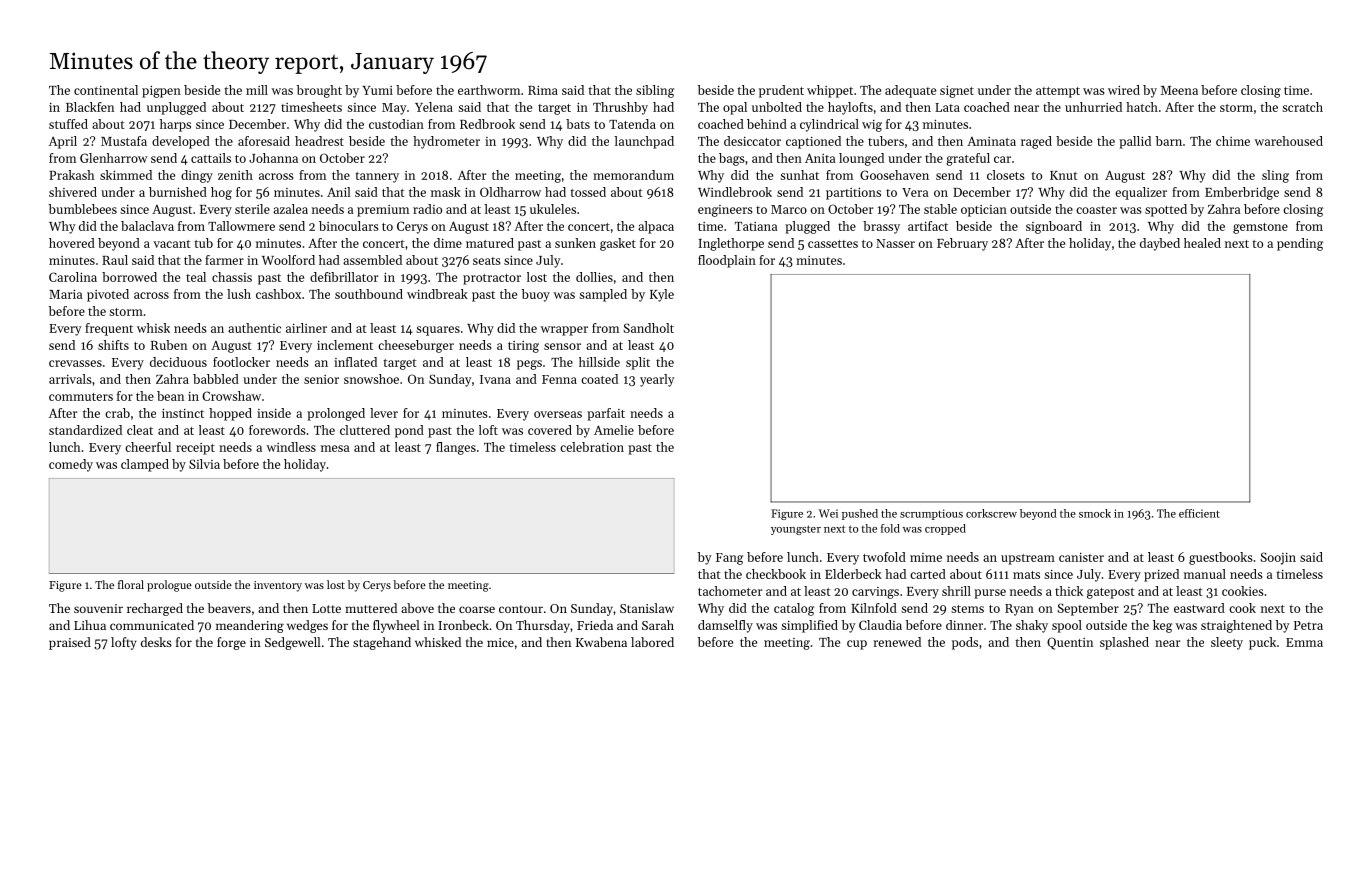  I want to click on hydrometer, so click(446, 142).
